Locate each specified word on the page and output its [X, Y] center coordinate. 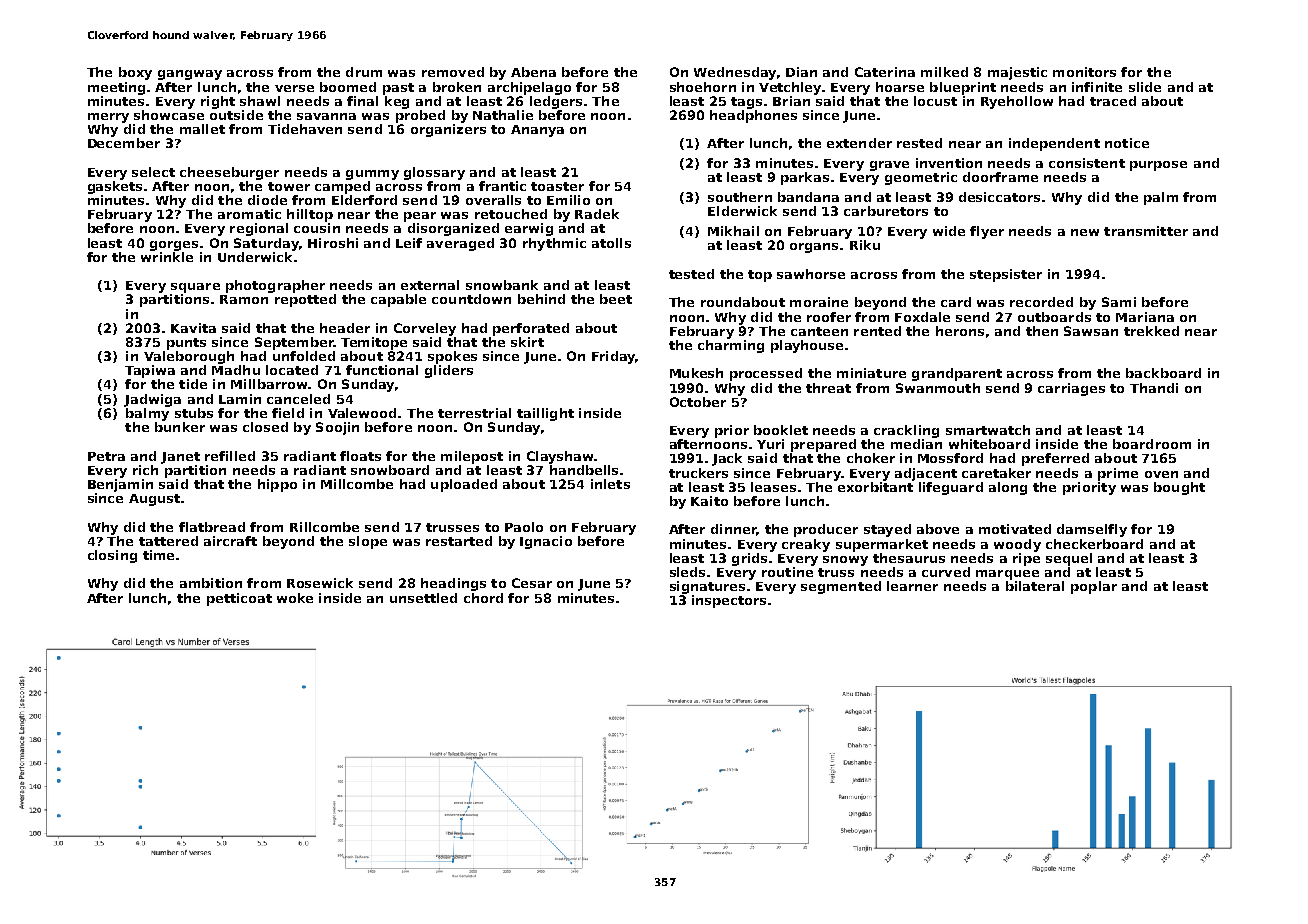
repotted [305, 300]
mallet [202, 129]
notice [1127, 143]
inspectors [729, 601]
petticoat [239, 599]
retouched [511, 214]
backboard [1163, 373]
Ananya [537, 131]
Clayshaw [560, 457]
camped [342, 187]
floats [360, 456]
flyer [987, 232]
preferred [1055, 459]
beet [616, 299]
